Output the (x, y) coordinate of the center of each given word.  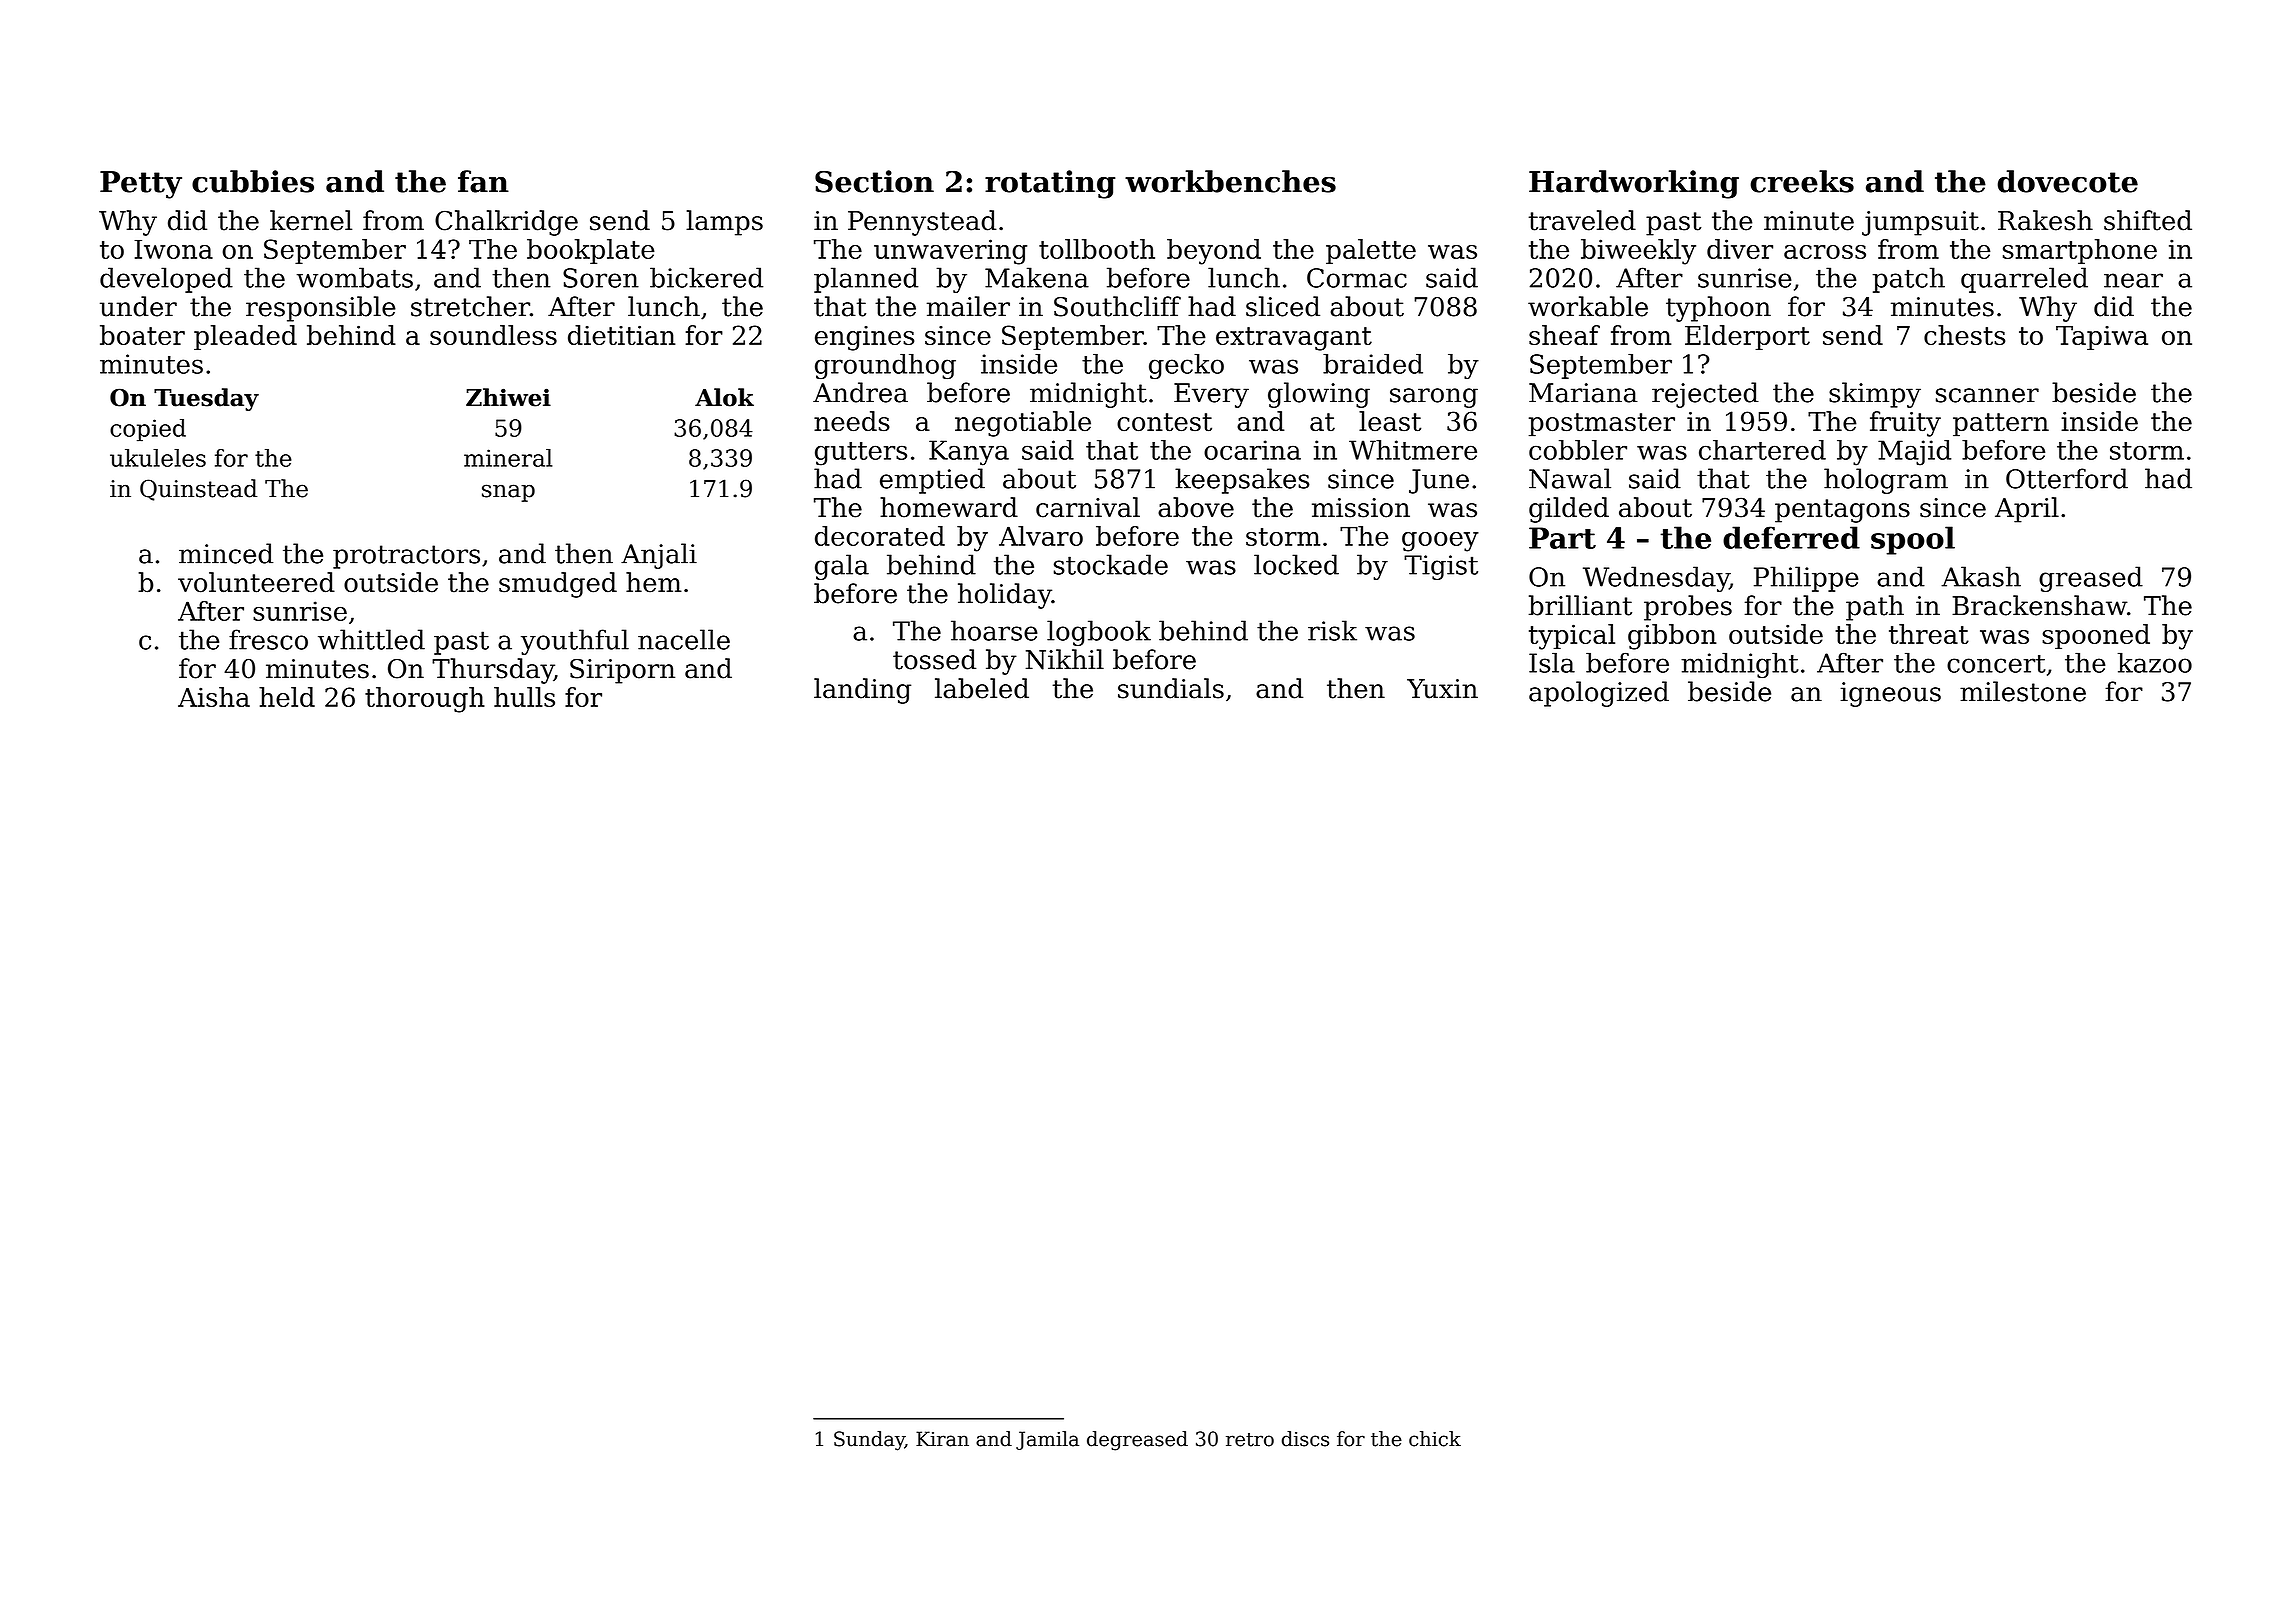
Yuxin (1442, 689)
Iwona (173, 249)
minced (226, 553)
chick (1435, 1439)
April (2027, 510)
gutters (861, 454)
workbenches (1230, 181)
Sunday (869, 1441)
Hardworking (1634, 184)
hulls (524, 697)
